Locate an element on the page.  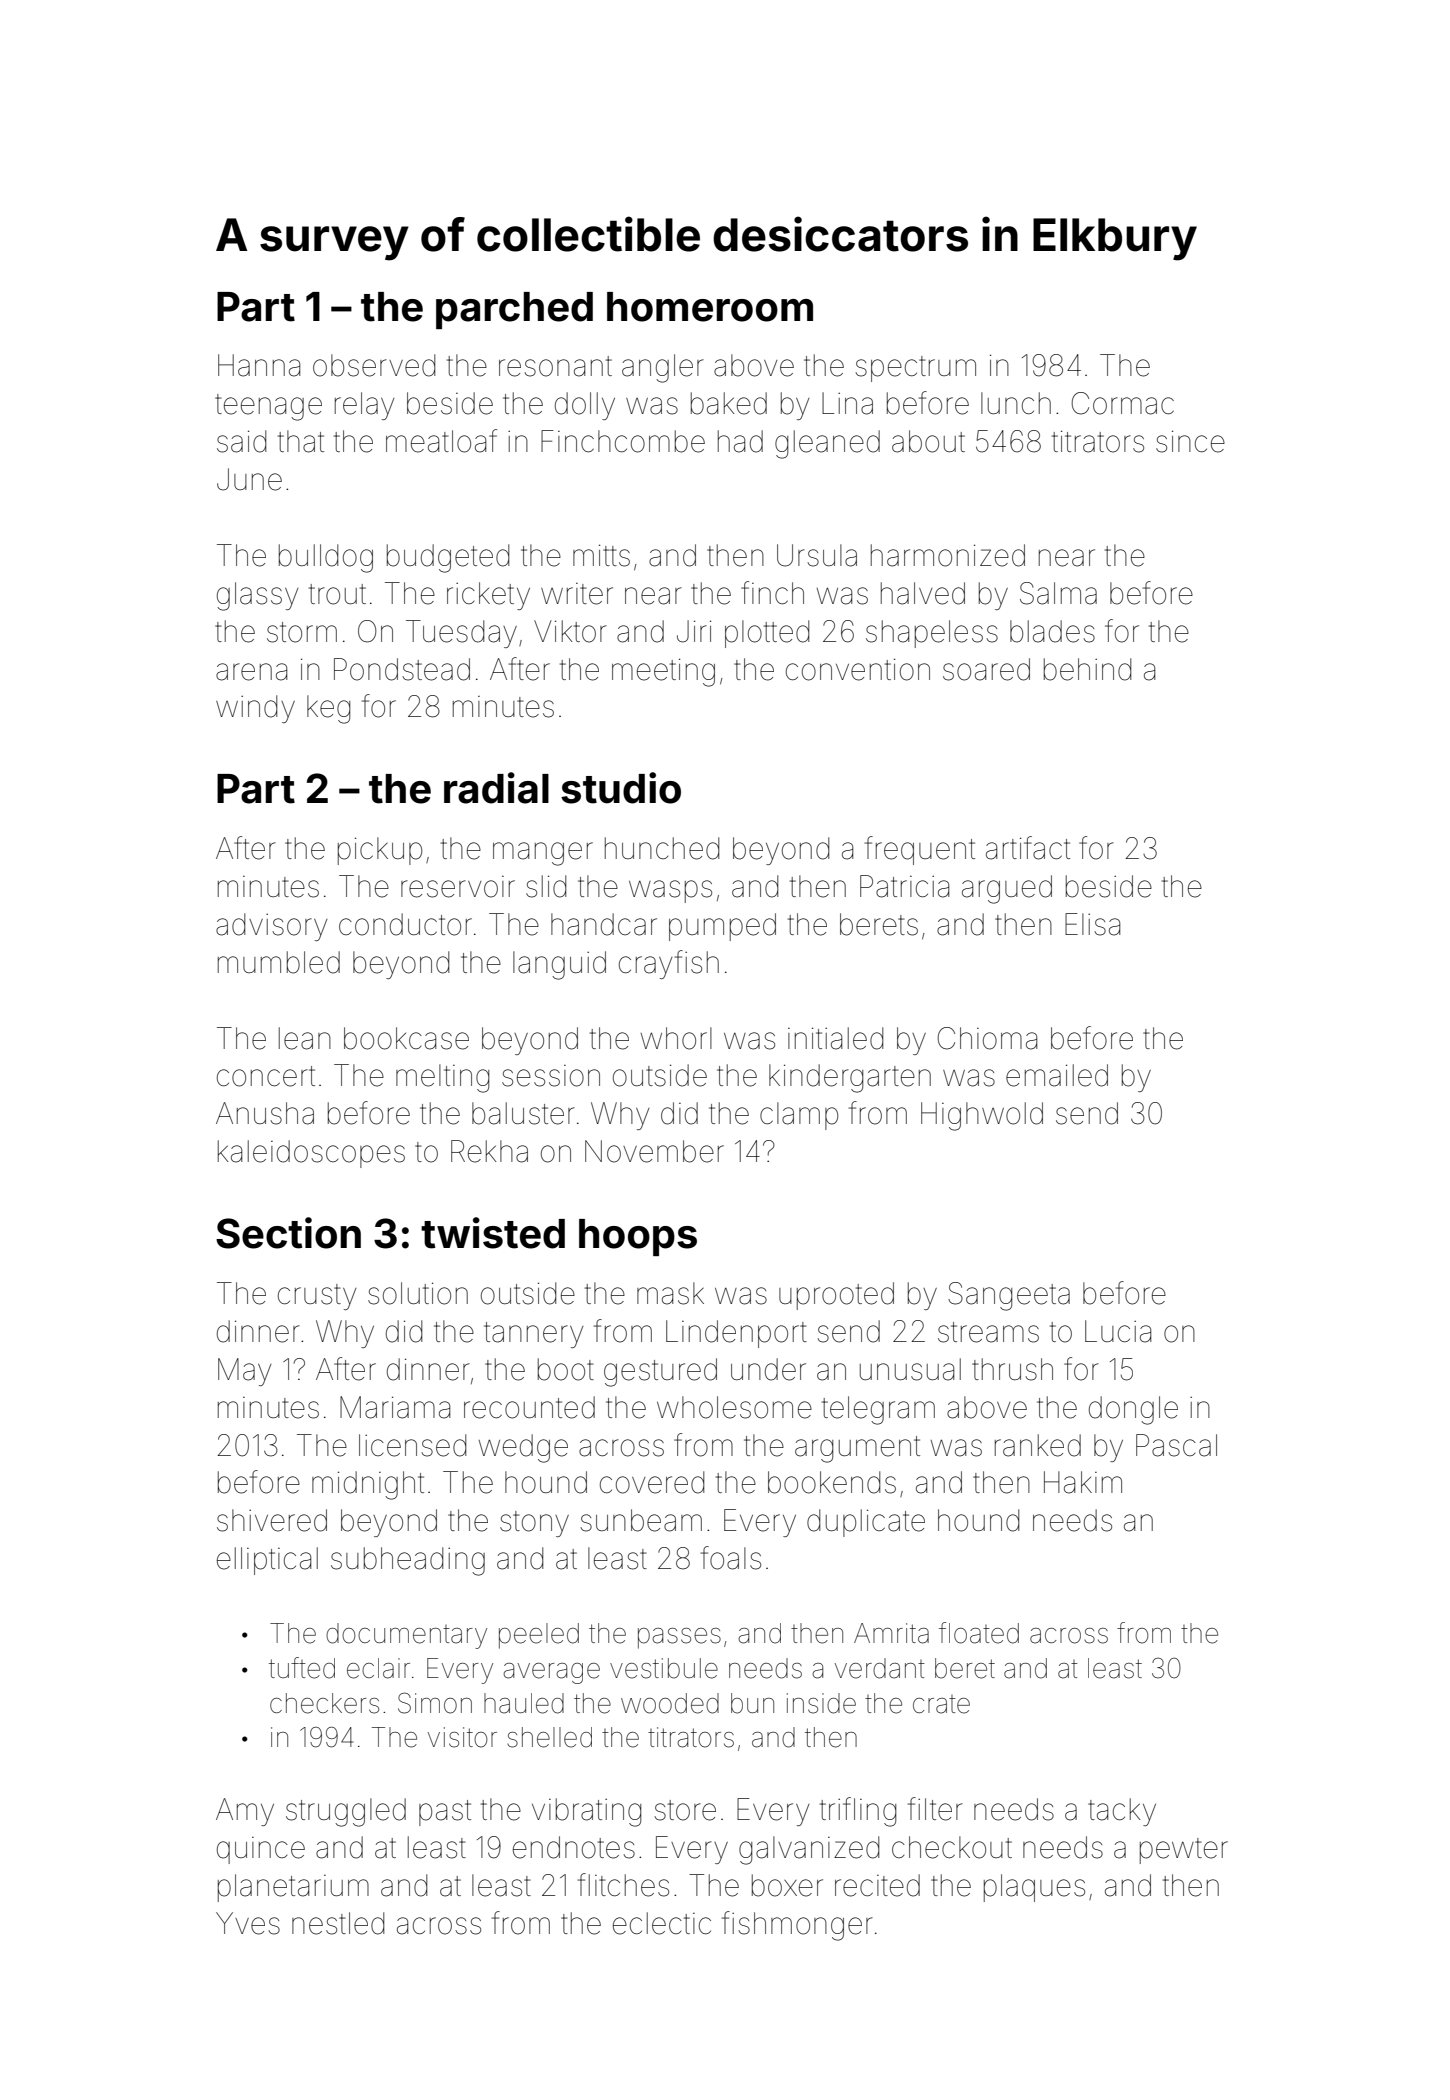
since is located at coordinates (1190, 441).
